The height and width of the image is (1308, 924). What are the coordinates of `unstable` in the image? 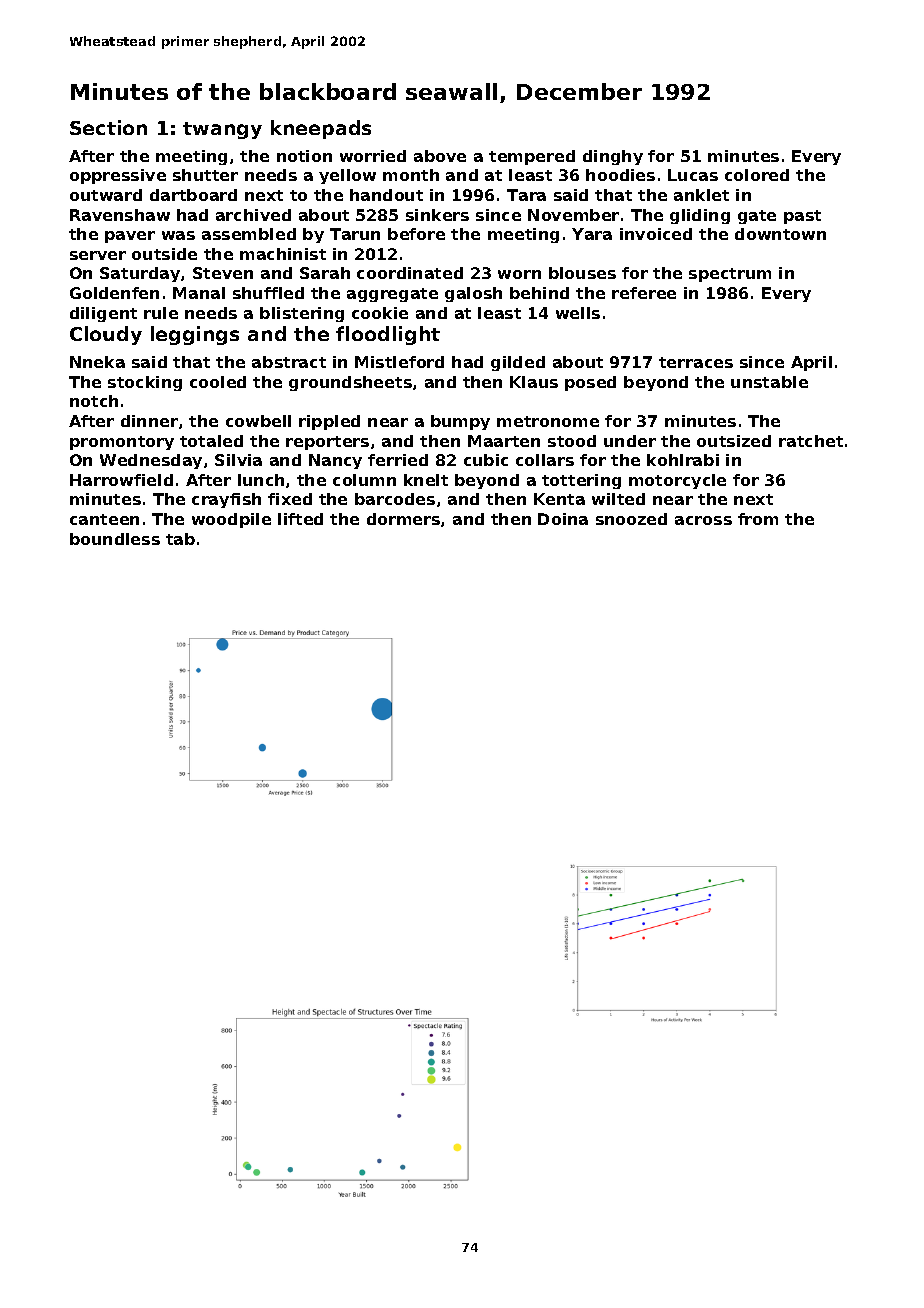 It's located at (769, 382).
